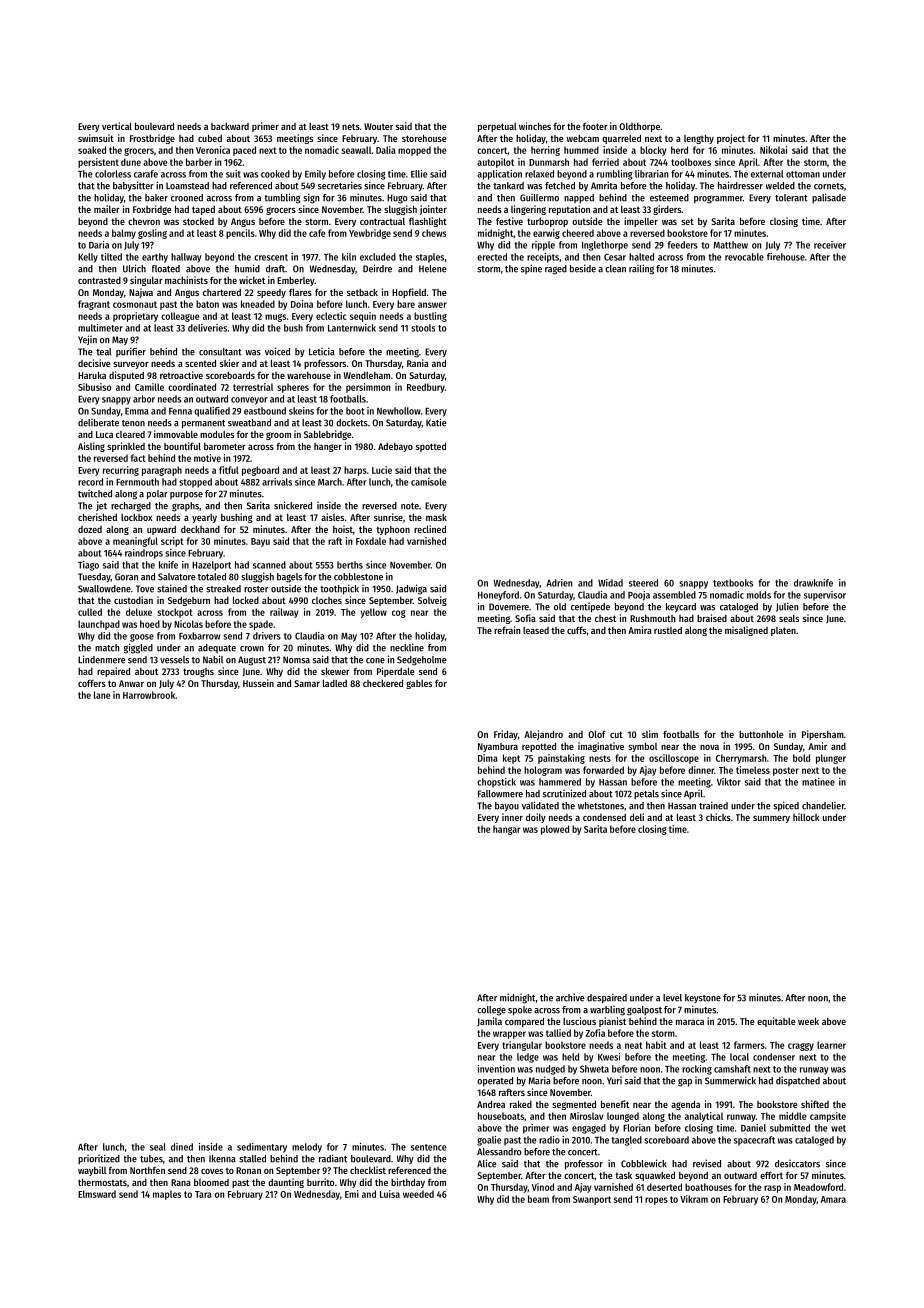 This document has width=924, height=1308. I want to click on platen, so click(783, 631).
